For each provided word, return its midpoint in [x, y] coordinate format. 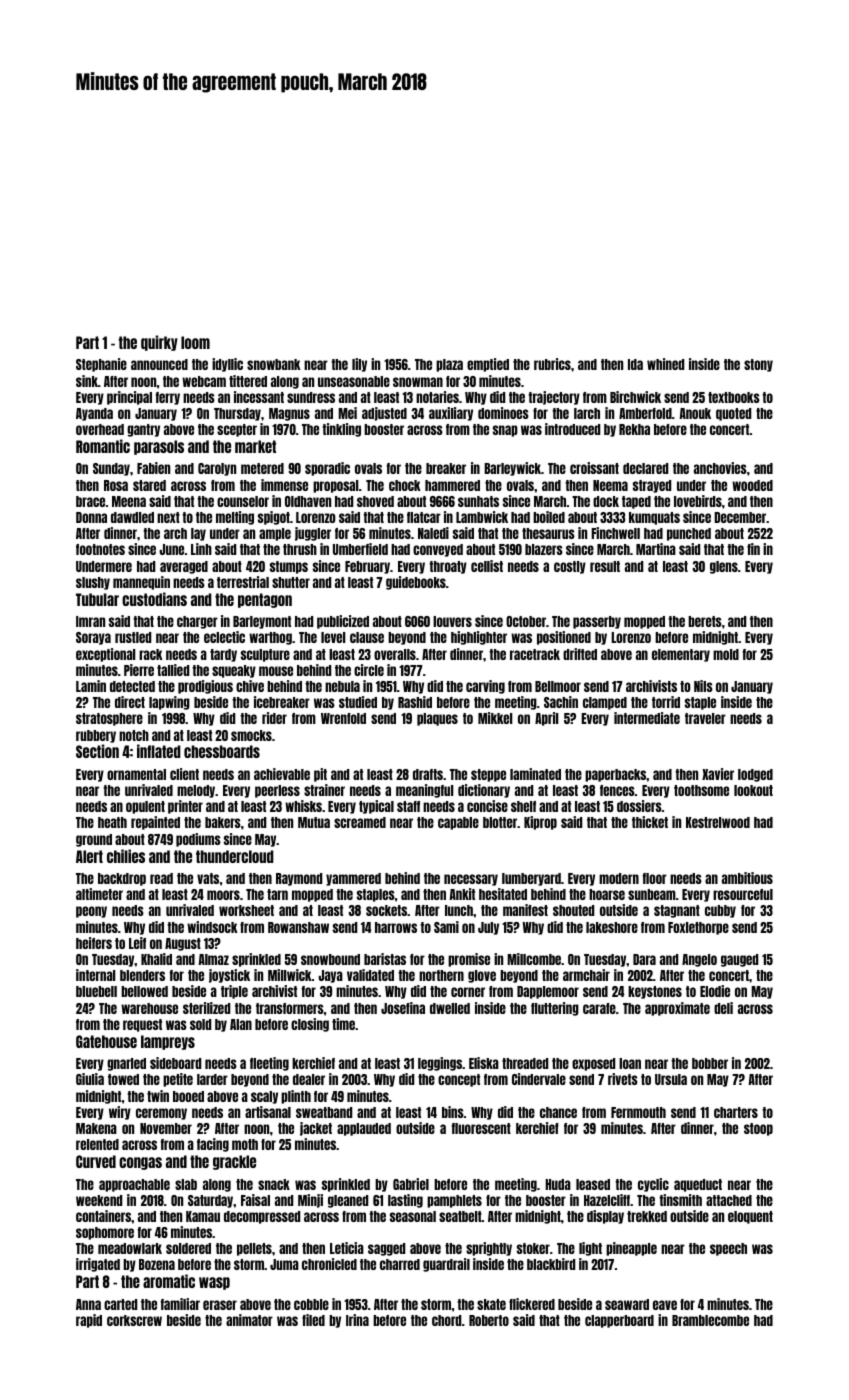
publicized [343, 622]
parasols [159, 447]
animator [249, 1320]
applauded [364, 1129]
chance [558, 1112]
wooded [752, 485]
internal [95, 975]
